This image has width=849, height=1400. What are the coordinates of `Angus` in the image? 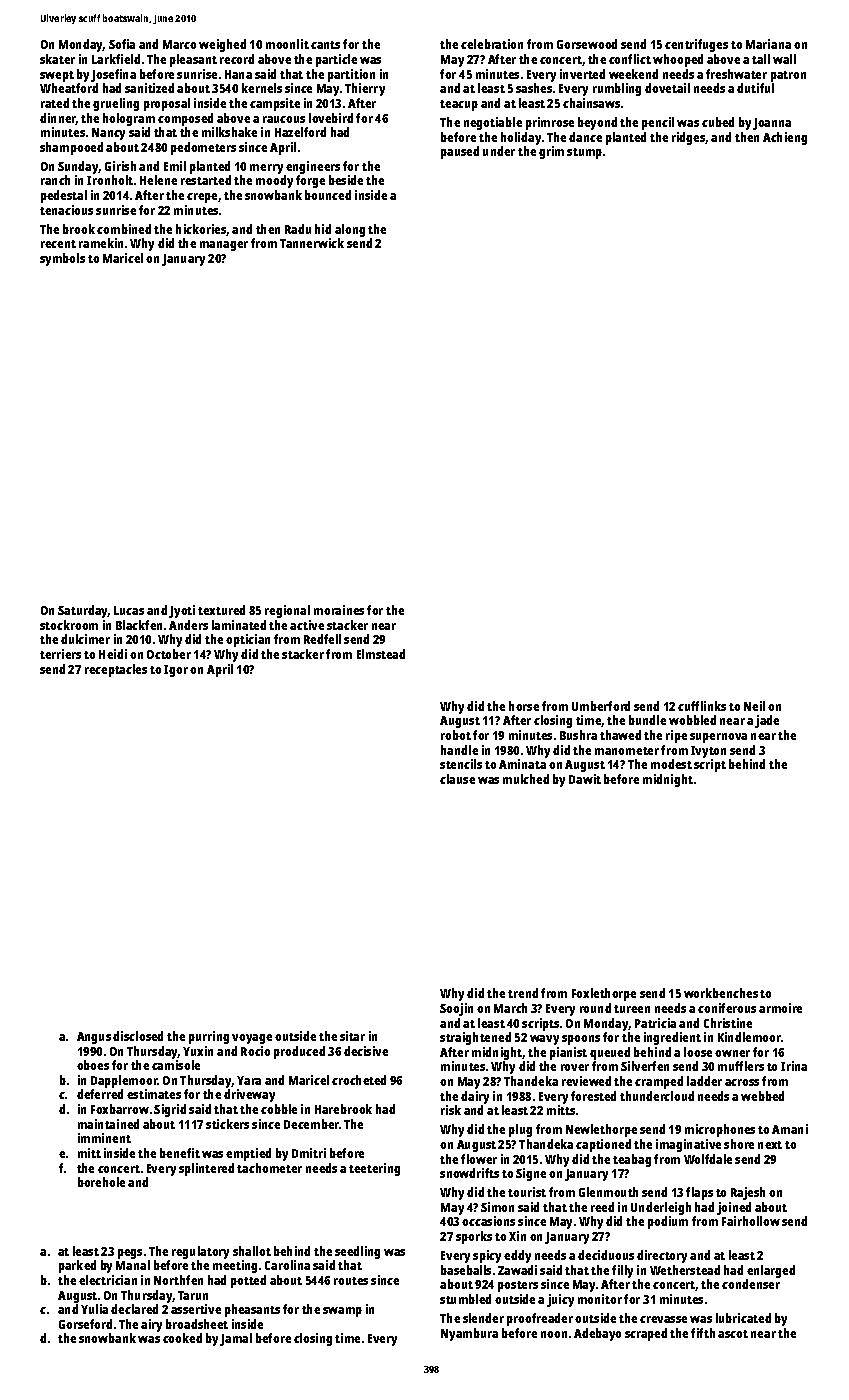 It's located at (94, 1038).
